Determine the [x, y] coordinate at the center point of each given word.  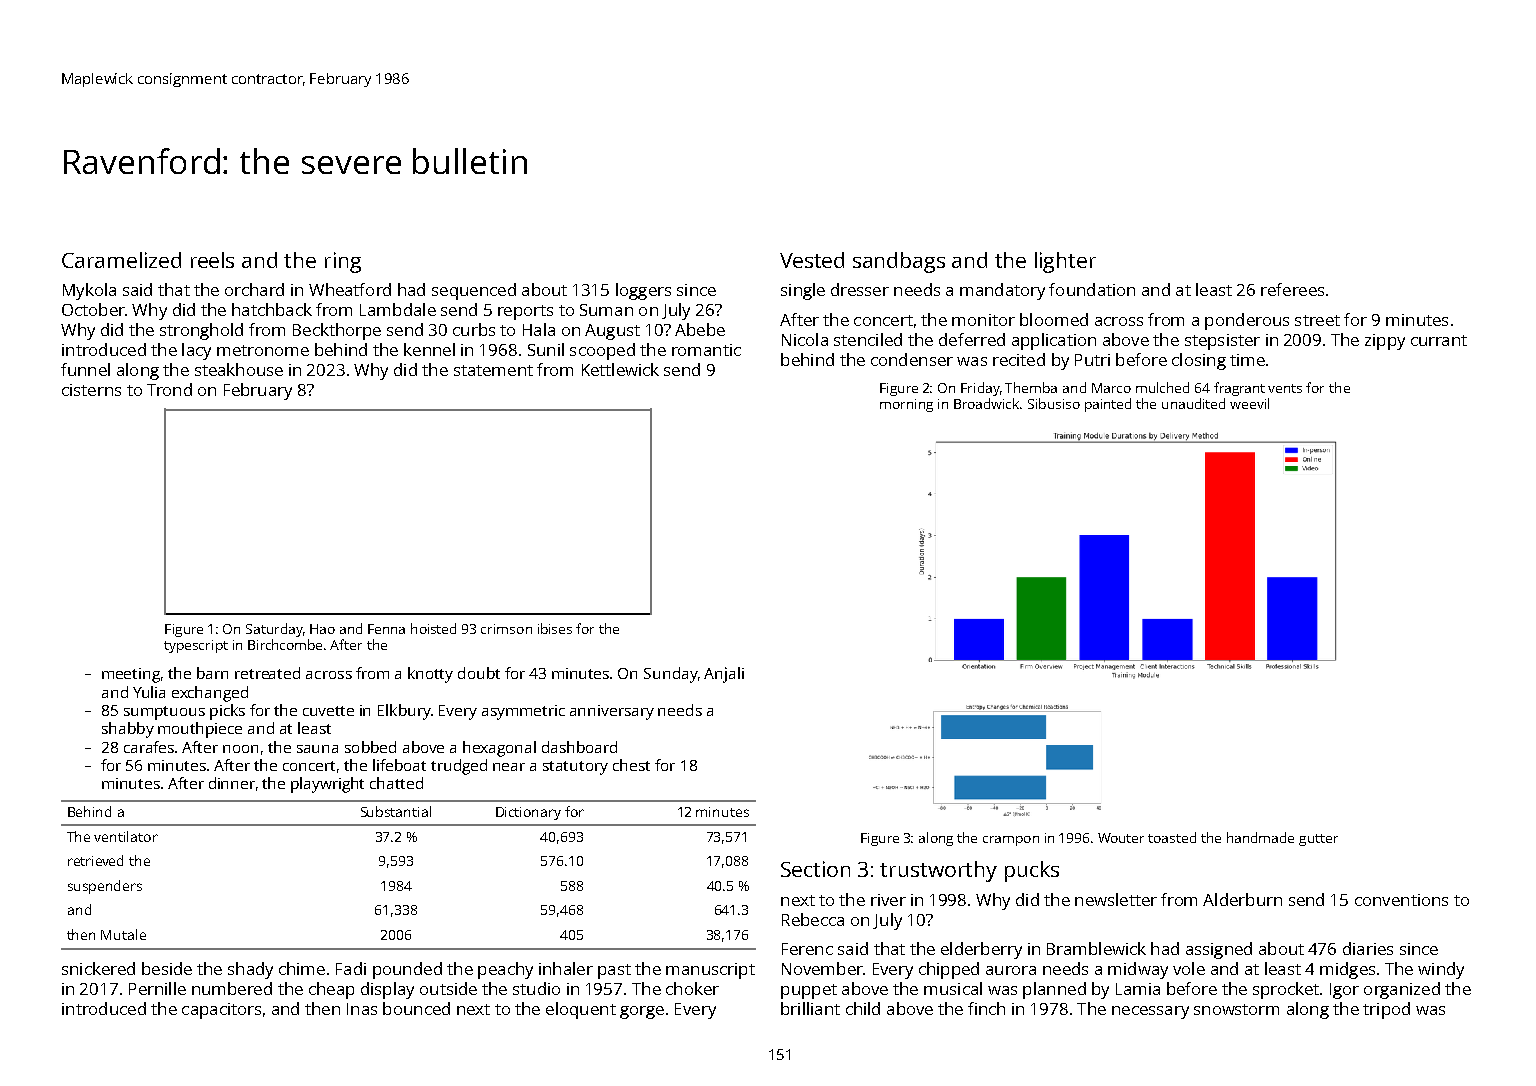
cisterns [91, 390]
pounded [407, 970]
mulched [1162, 387]
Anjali [724, 675]
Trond [169, 389]
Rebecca [813, 919]
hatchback [272, 309]
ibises [555, 628]
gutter [1318, 840]
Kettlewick [620, 369]
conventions [1401, 900]
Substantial [396, 811]
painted [1108, 405]
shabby [128, 730]
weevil [1249, 403]
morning [906, 405]
